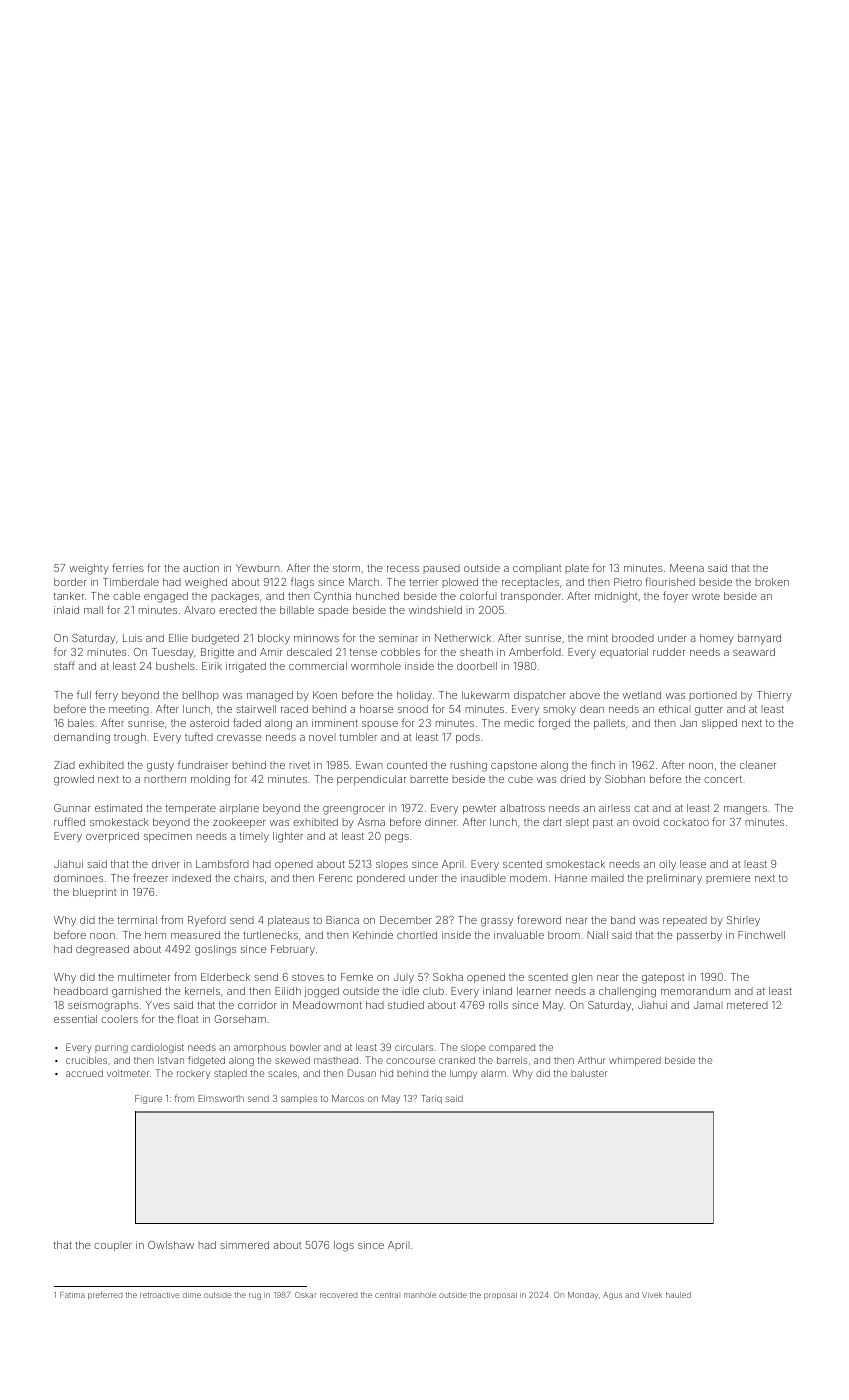 The width and height of the image is (849, 1400). Describe the element at coordinates (678, 1295) in the image. I see `hauled` at that location.
